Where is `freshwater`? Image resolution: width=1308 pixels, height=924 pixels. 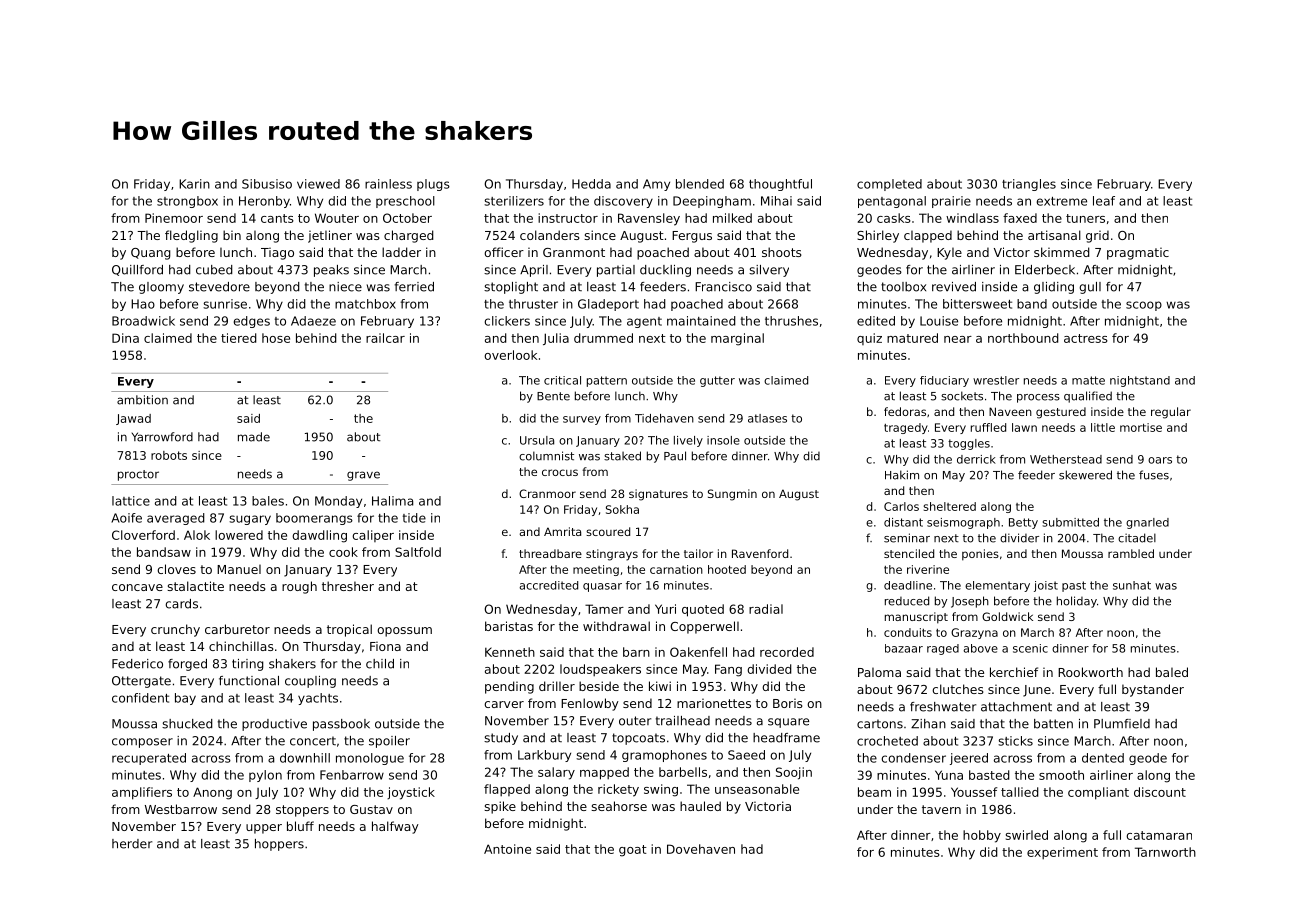 freshwater is located at coordinates (943, 707).
